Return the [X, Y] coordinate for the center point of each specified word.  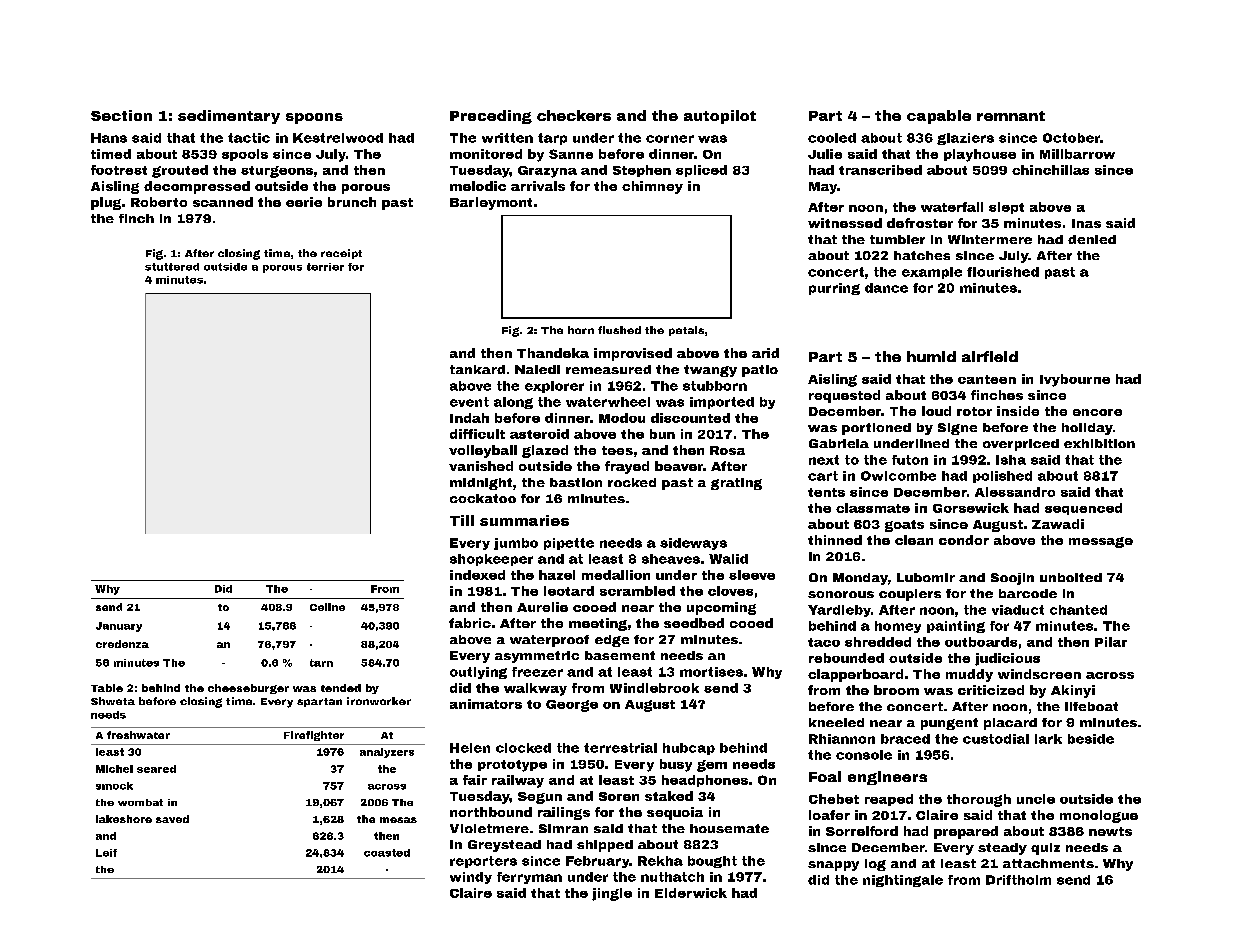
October [1071, 138]
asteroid [539, 434]
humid [931, 356]
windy [471, 878]
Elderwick [691, 893]
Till [462, 520]
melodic [478, 186]
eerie [304, 202]
